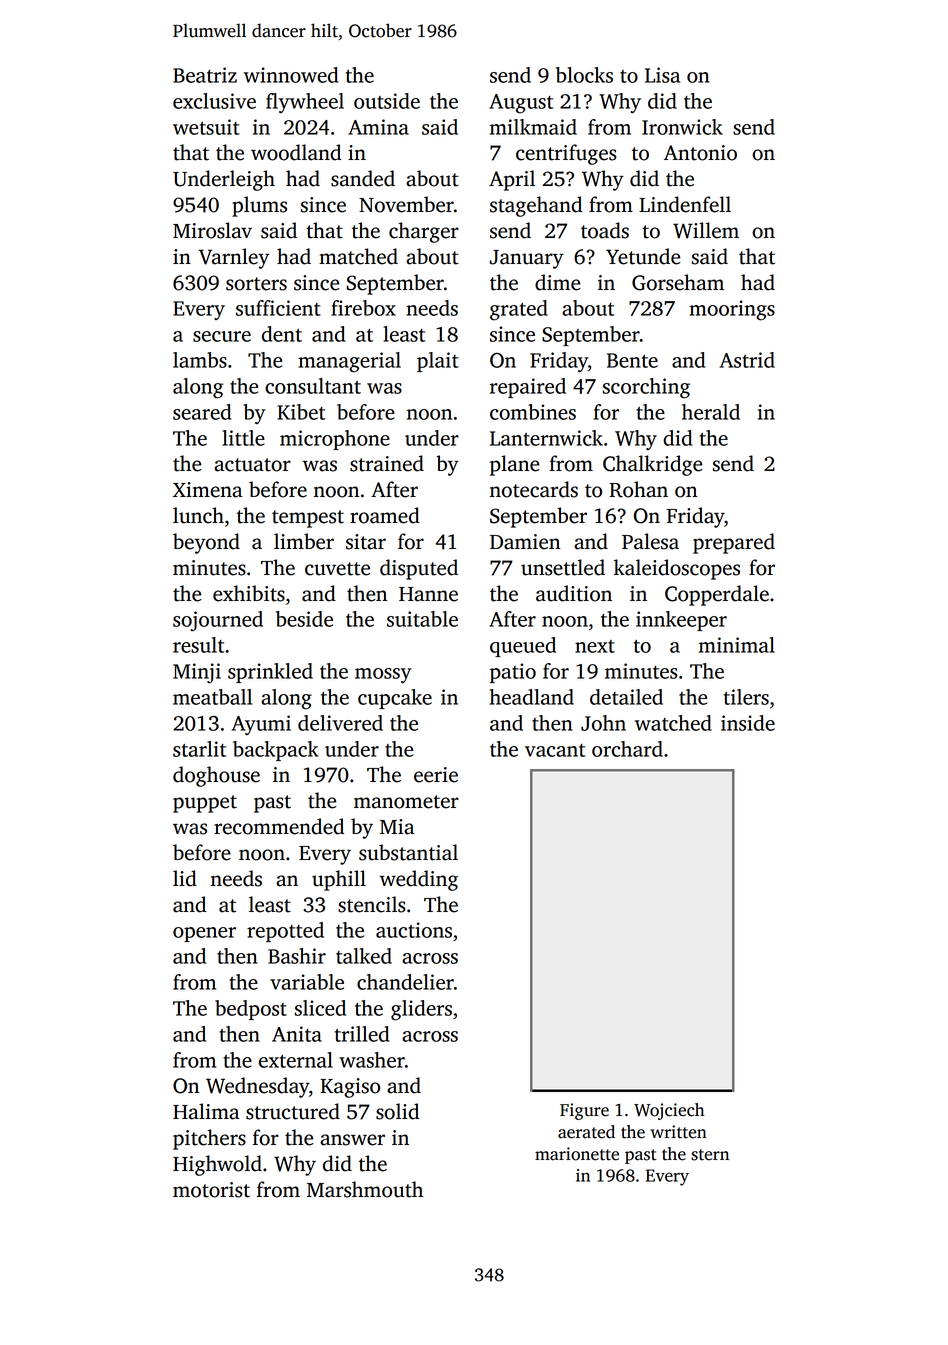  Describe the element at coordinates (732, 310) in the screenshot. I see `moorings` at that location.
